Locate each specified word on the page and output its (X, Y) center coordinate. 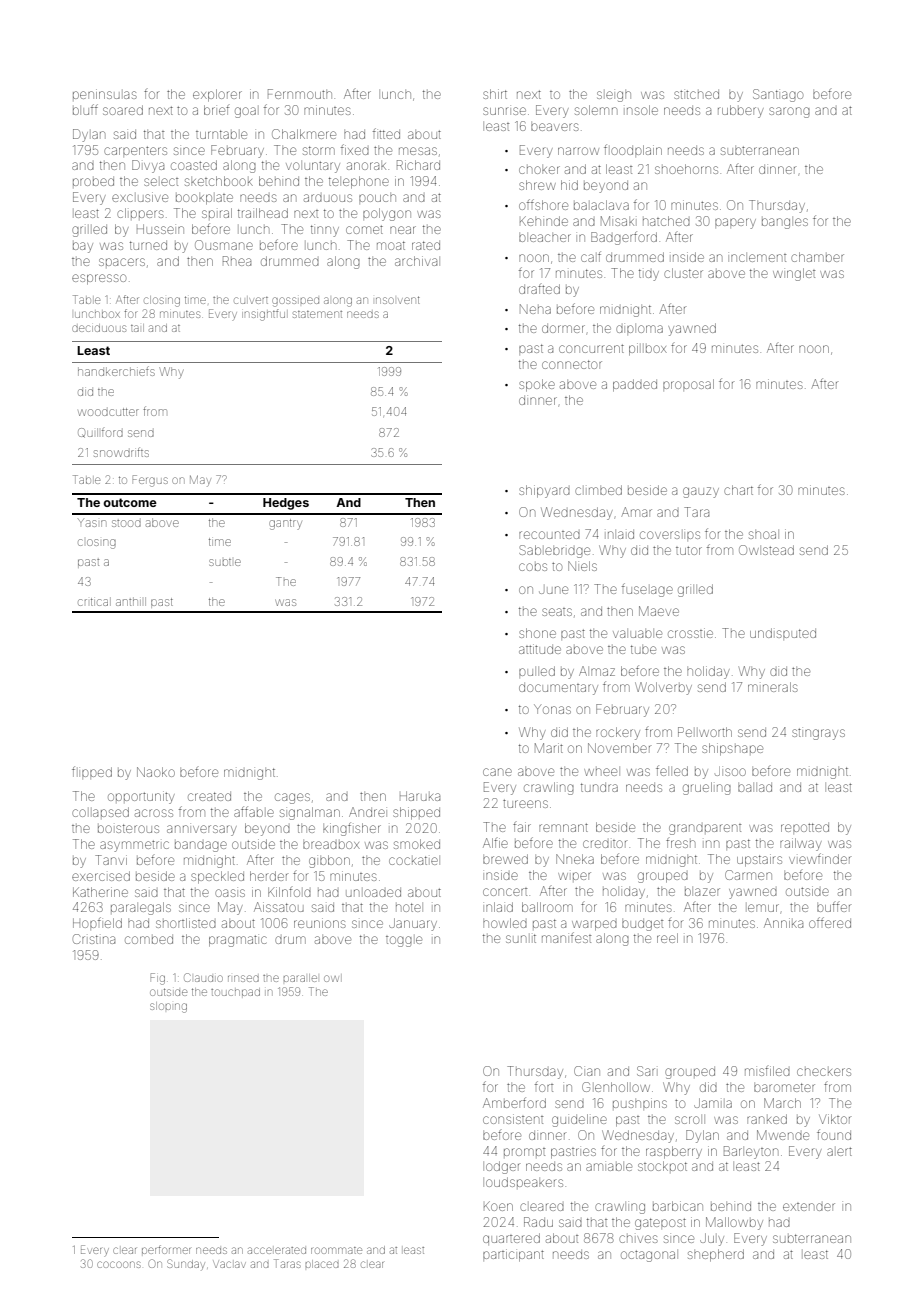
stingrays (818, 734)
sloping (168, 1007)
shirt (495, 94)
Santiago (778, 95)
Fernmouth (300, 94)
